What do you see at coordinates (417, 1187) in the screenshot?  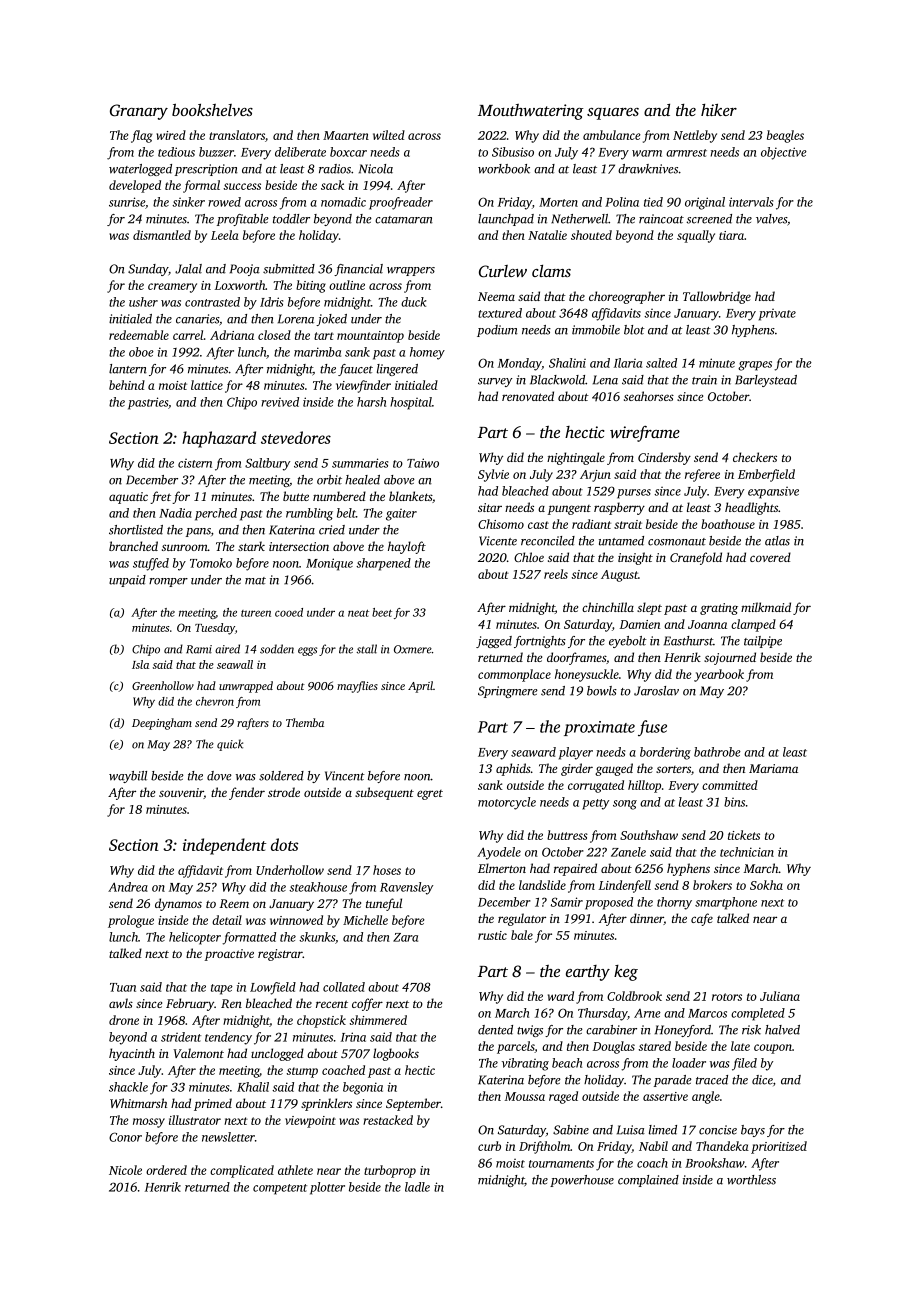 I see `ladle` at bounding box center [417, 1187].
